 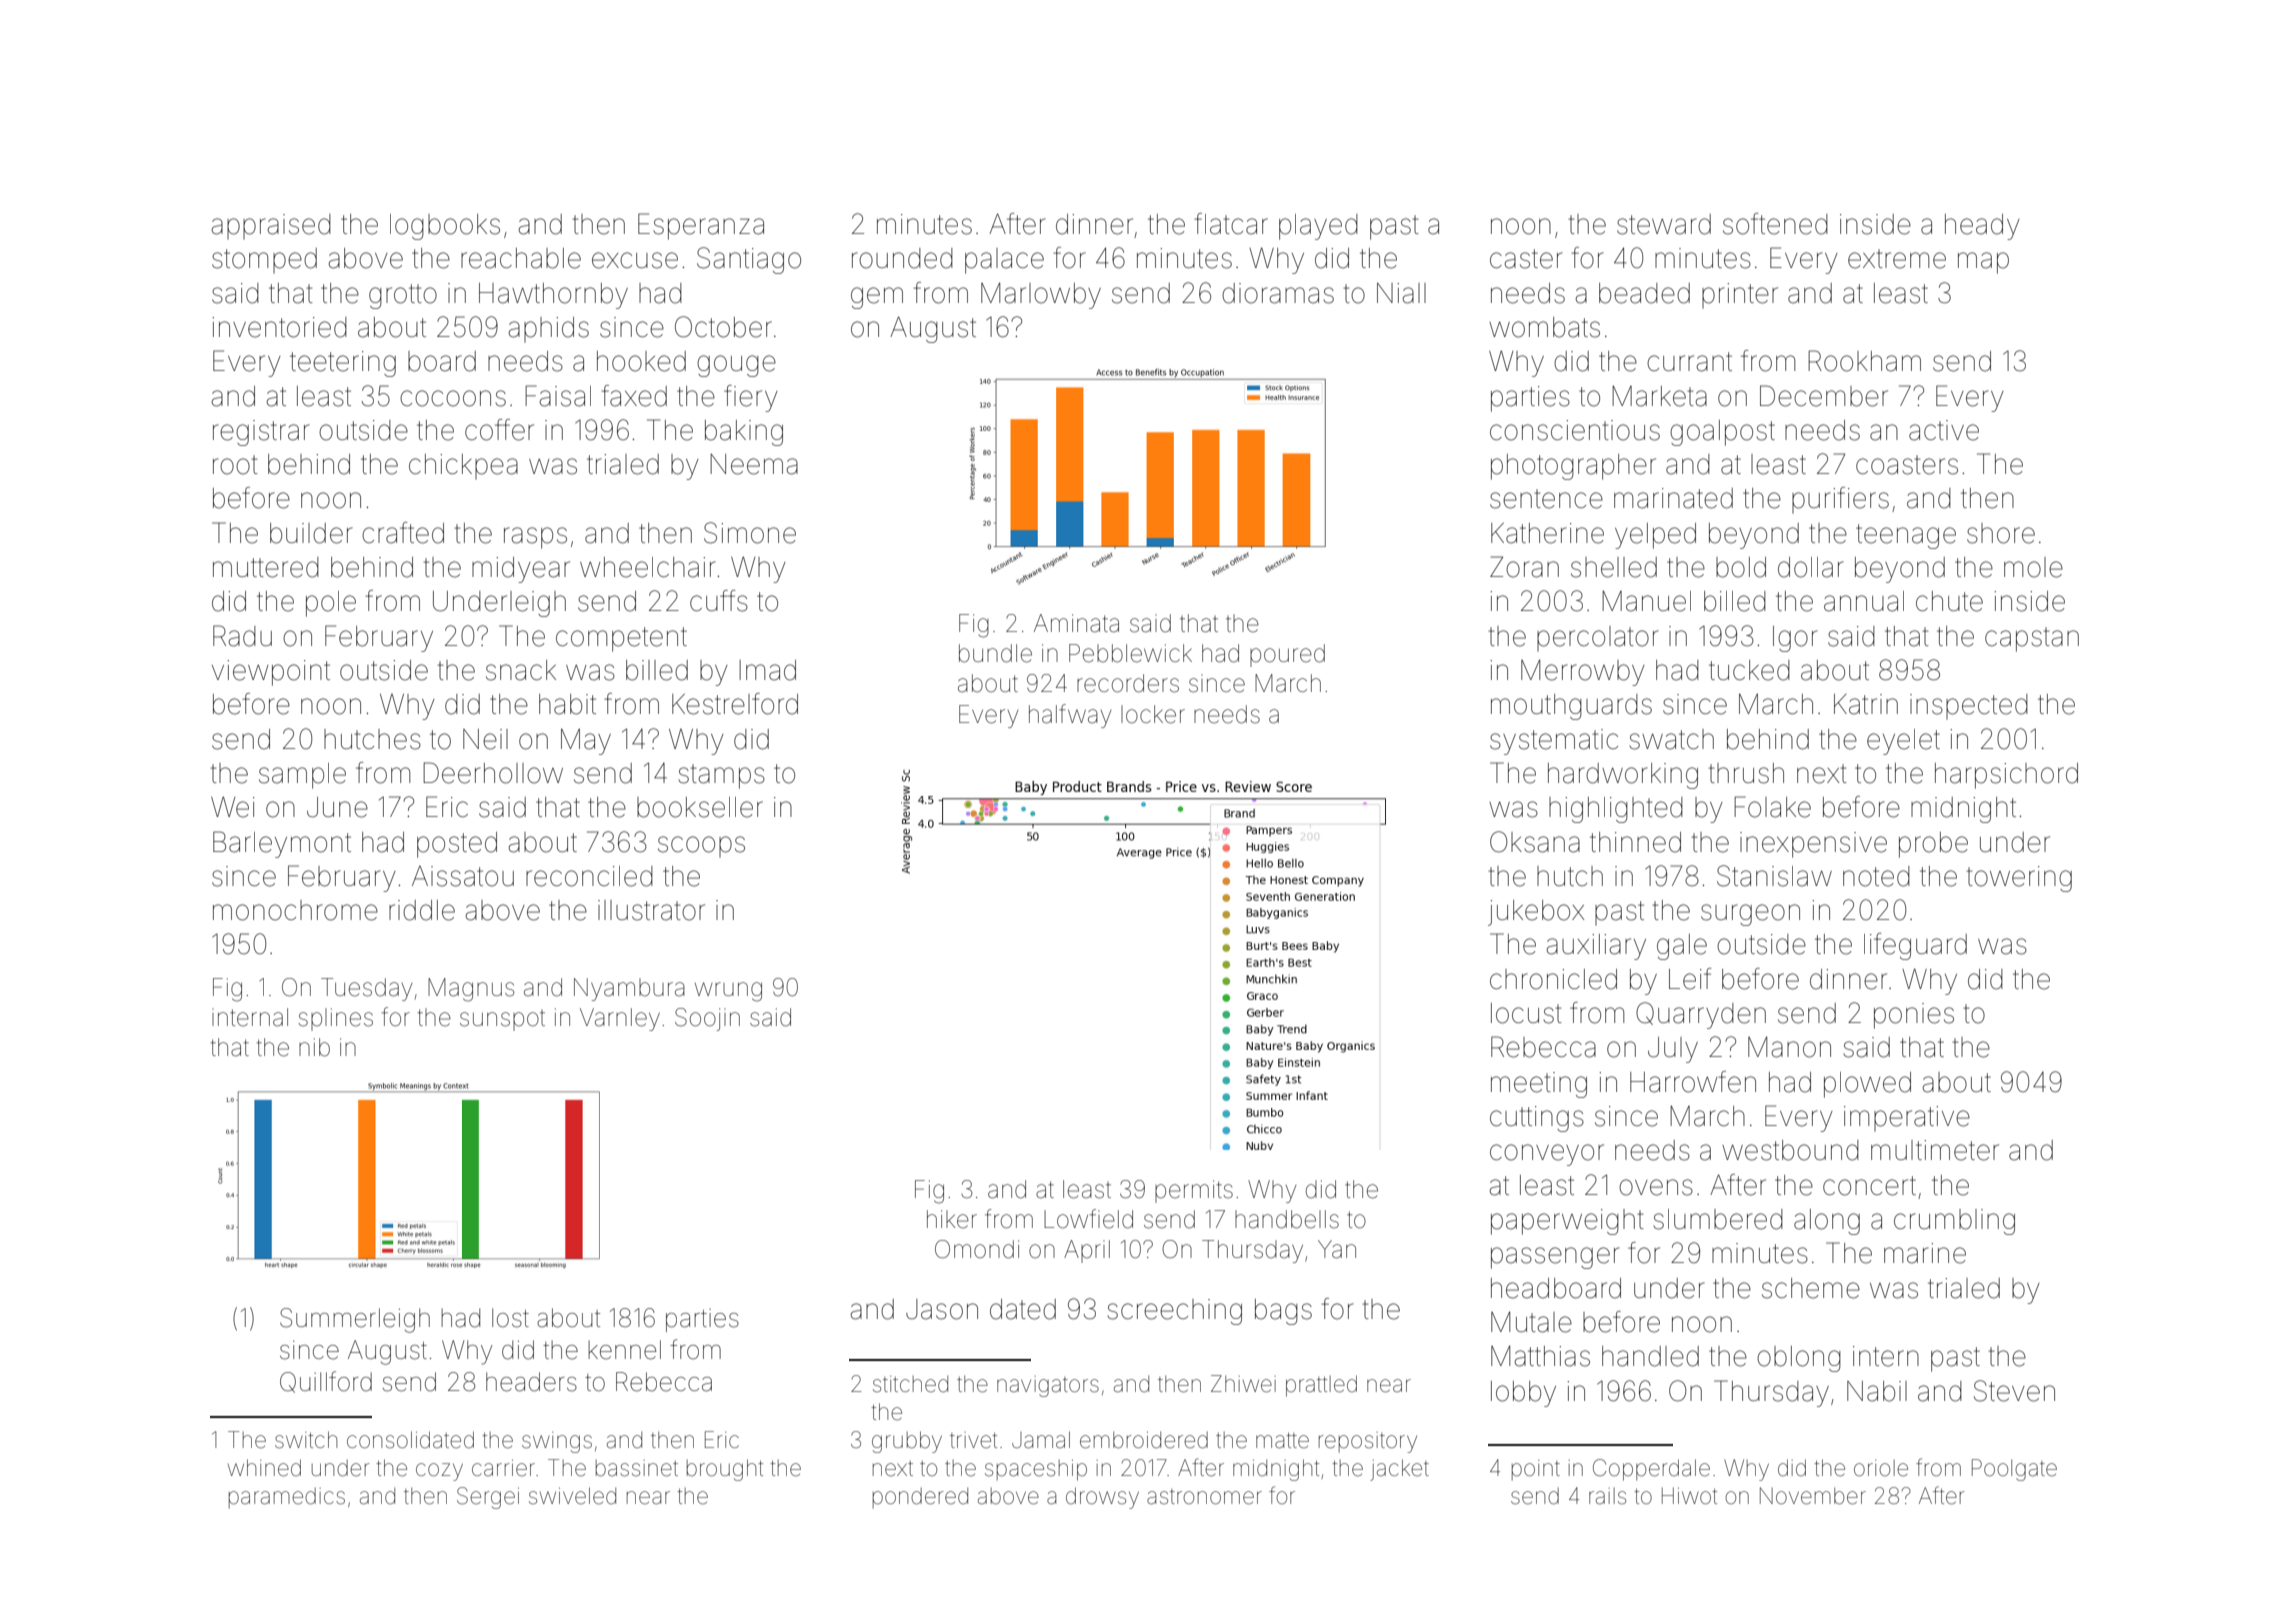 I want to click on Varnley, so click(x=620, y=1019).
